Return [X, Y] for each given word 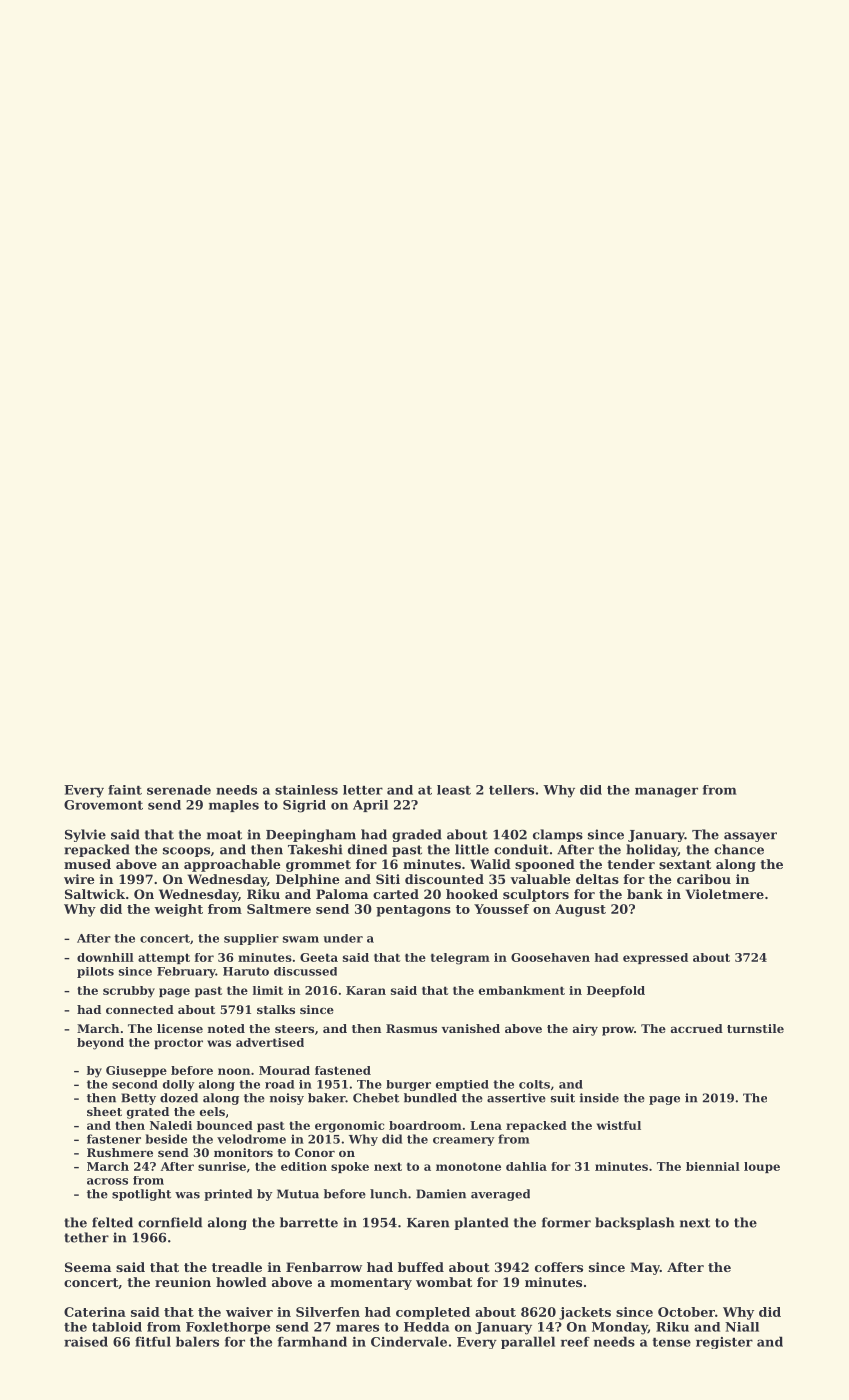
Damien [441, 1194]
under [343, 938]
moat [224, 835]
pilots [95, 972]
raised [86, 1341]
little [472, 849]
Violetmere [725, 894]
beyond [100, 1044]
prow [618, 1031]
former [566, 1222]
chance [739, 849]
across [107, 1181]
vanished [470, 1028]
